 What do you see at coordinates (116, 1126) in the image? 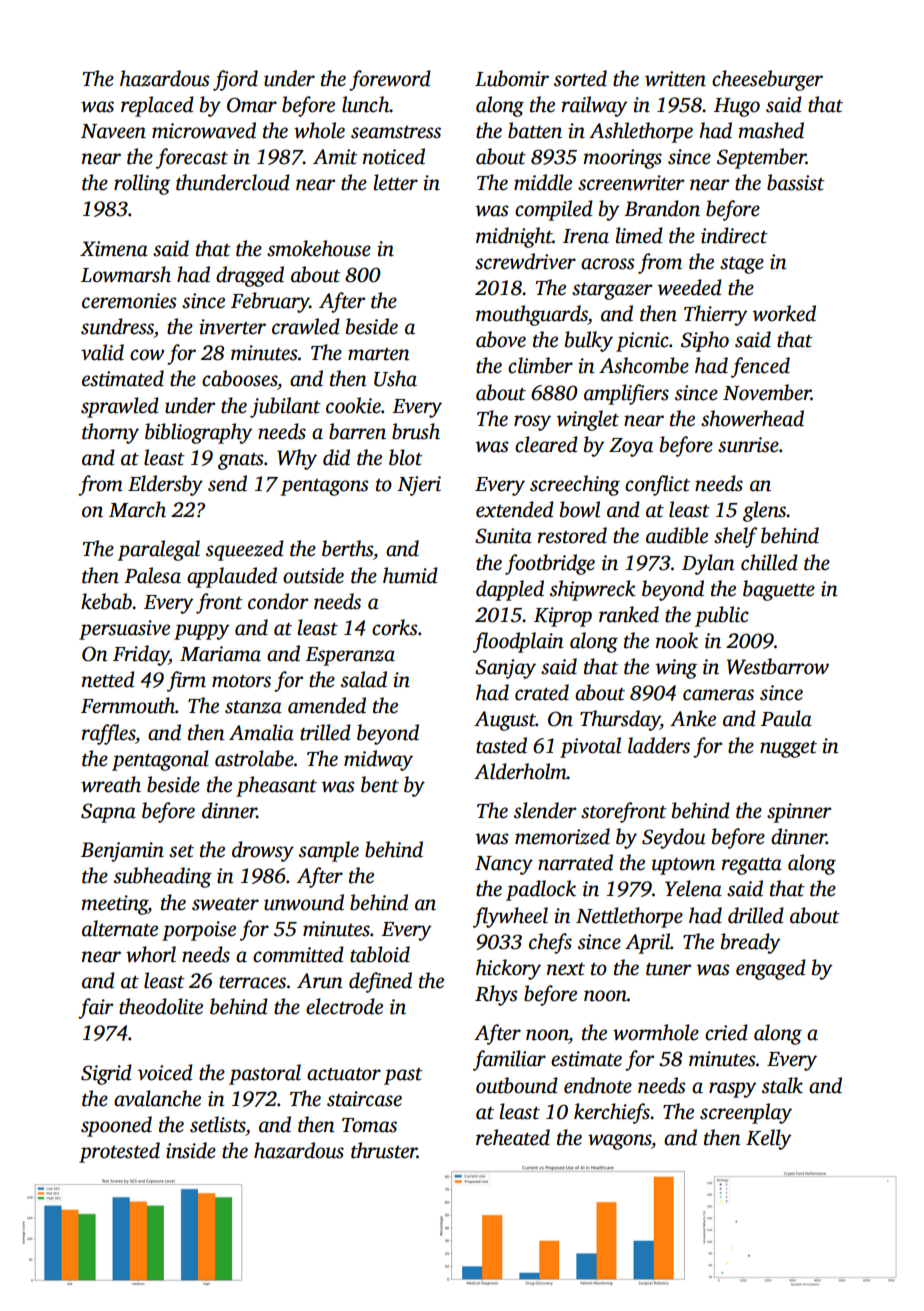
I see `spooned` at bounding box center [116, 1126].
